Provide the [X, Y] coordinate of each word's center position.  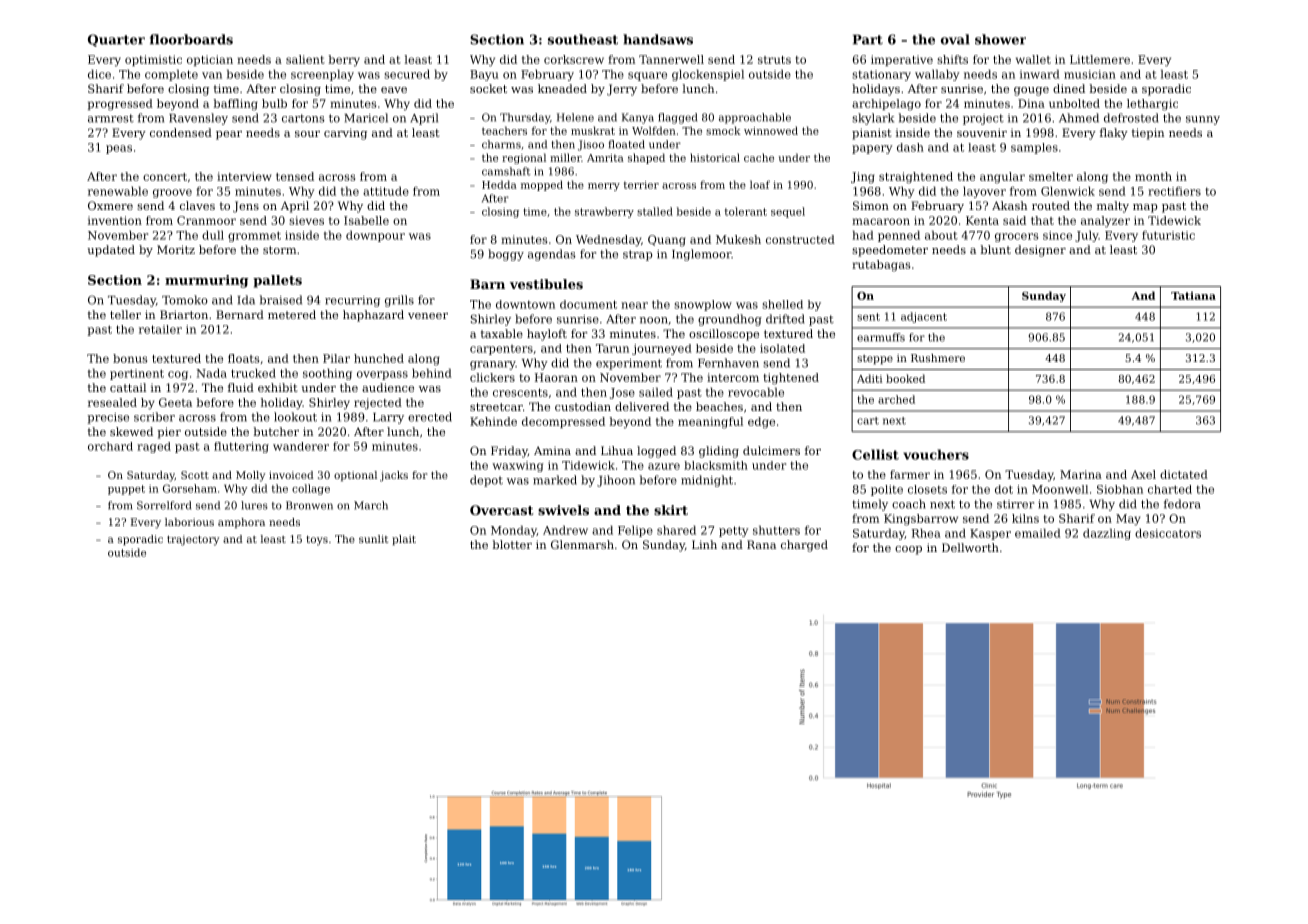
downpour [375, 236]
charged [804, 546]
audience [388, 387]
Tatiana [1193, 296]
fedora [1182, 504]
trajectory [193, 540]
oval [955, 39]
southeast [583, 39]
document [588, 304]
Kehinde [493, 421]
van [212, 75]
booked [905, 378]
